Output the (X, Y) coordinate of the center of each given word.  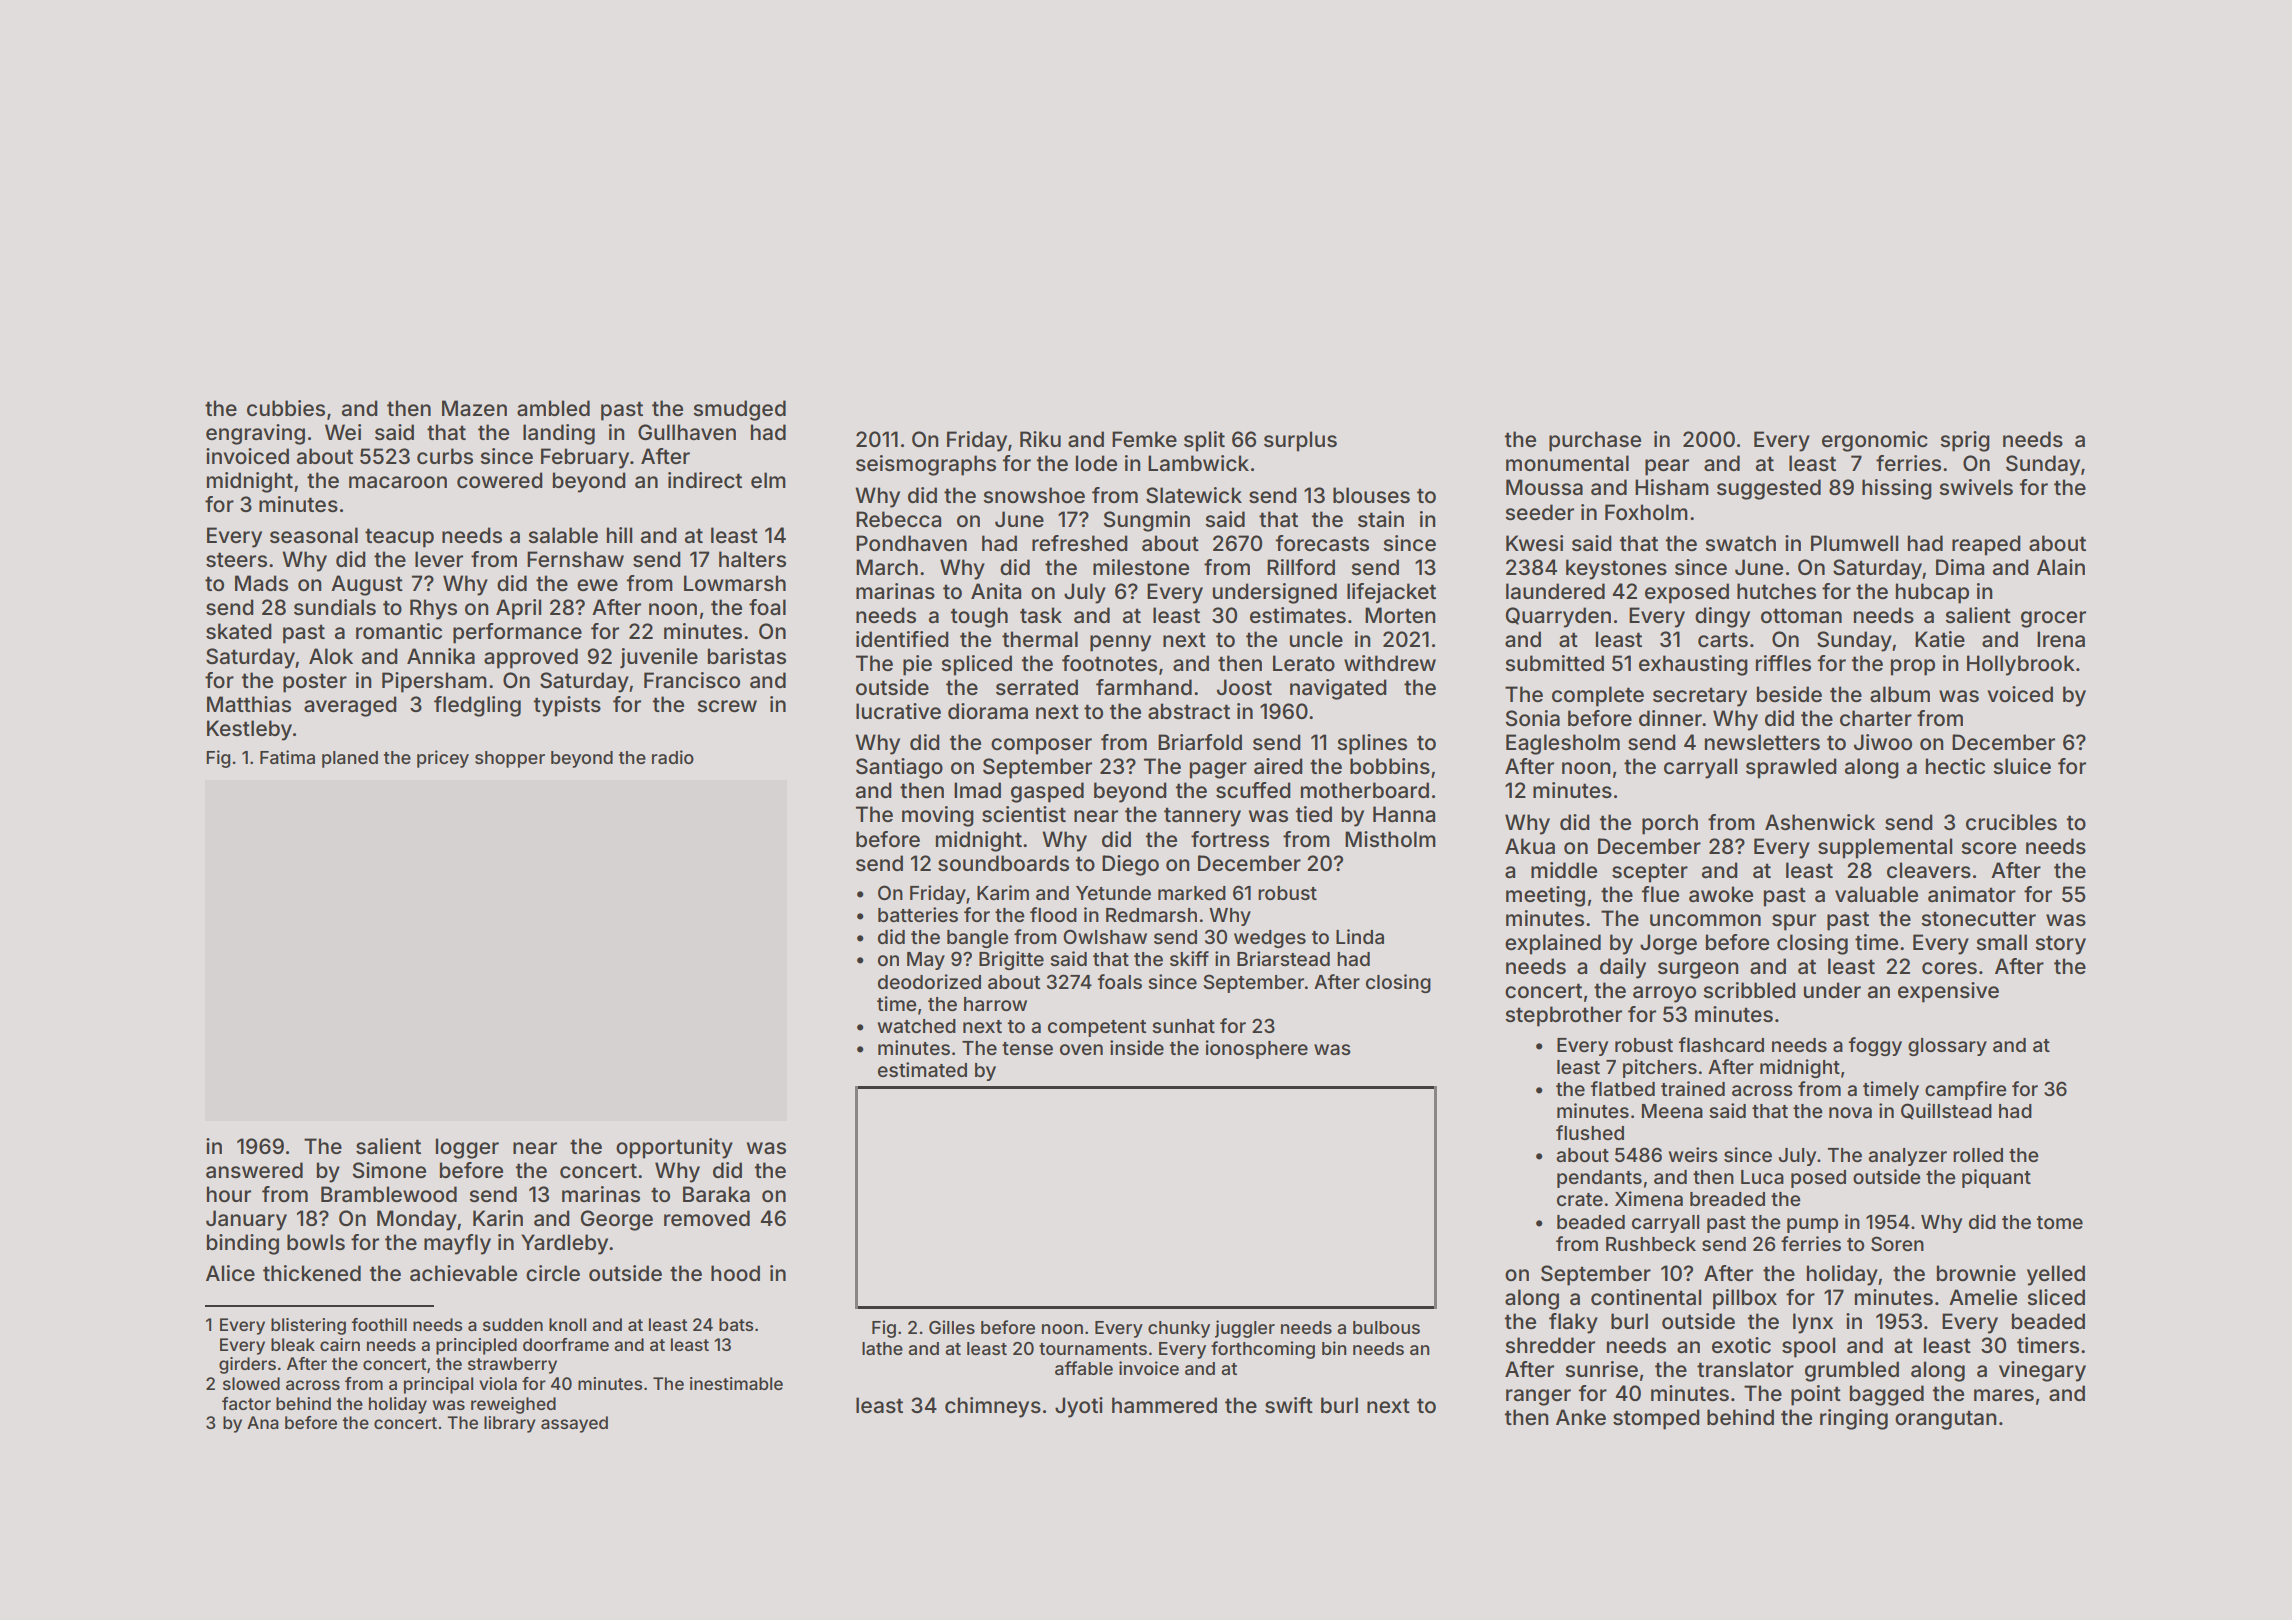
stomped (1656, 1419)
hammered (1164, 1405)
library (510, 1424)
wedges (1270, 939)
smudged (739, 410)
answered (254, 1170)
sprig (1965, 441)
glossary (1947, 1047)
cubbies (286, 408)
